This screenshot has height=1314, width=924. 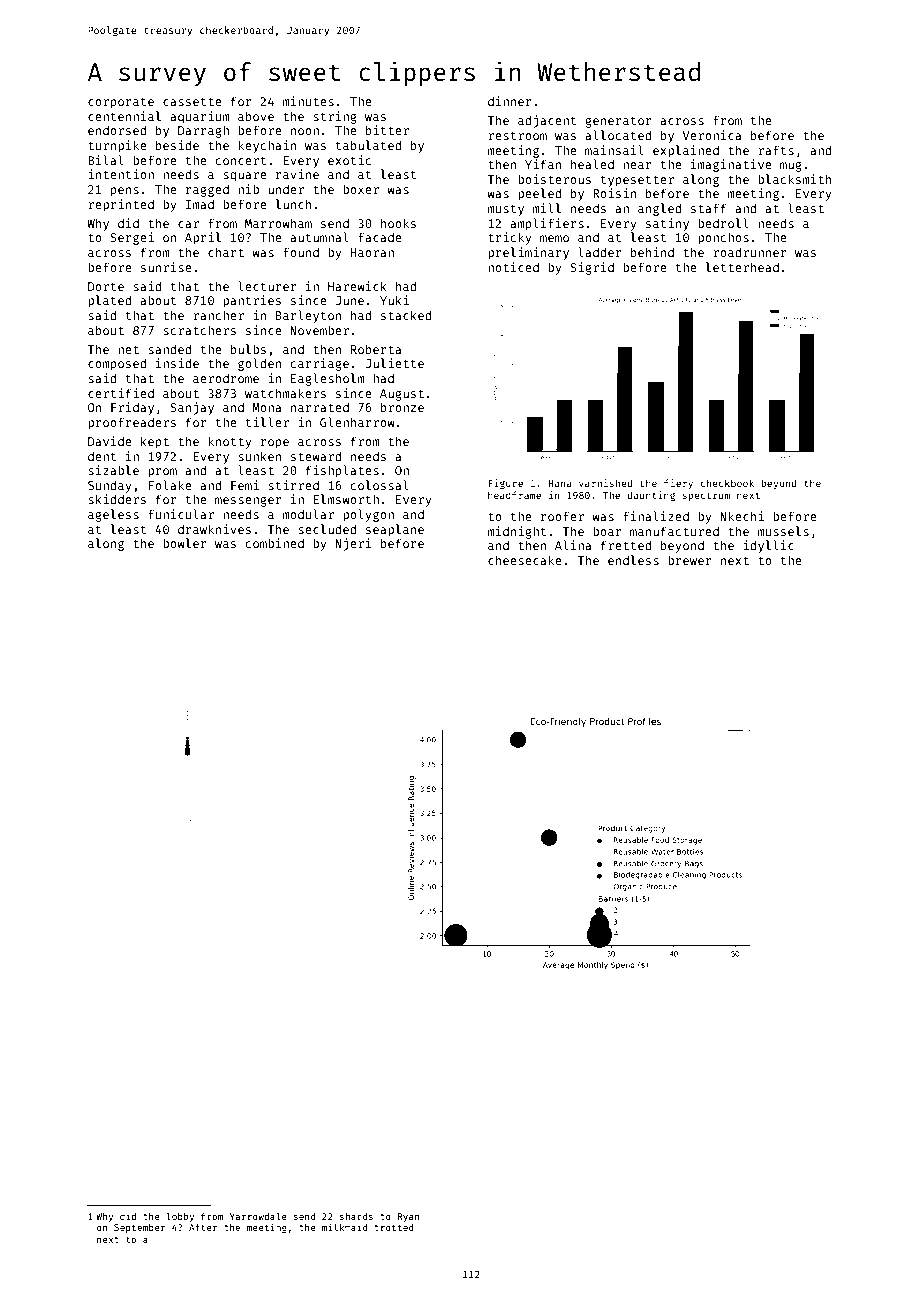 What do you see at coordinates (712, 135) in the screenshot?
I see `Veronica` at bounding box center [712, 135].
